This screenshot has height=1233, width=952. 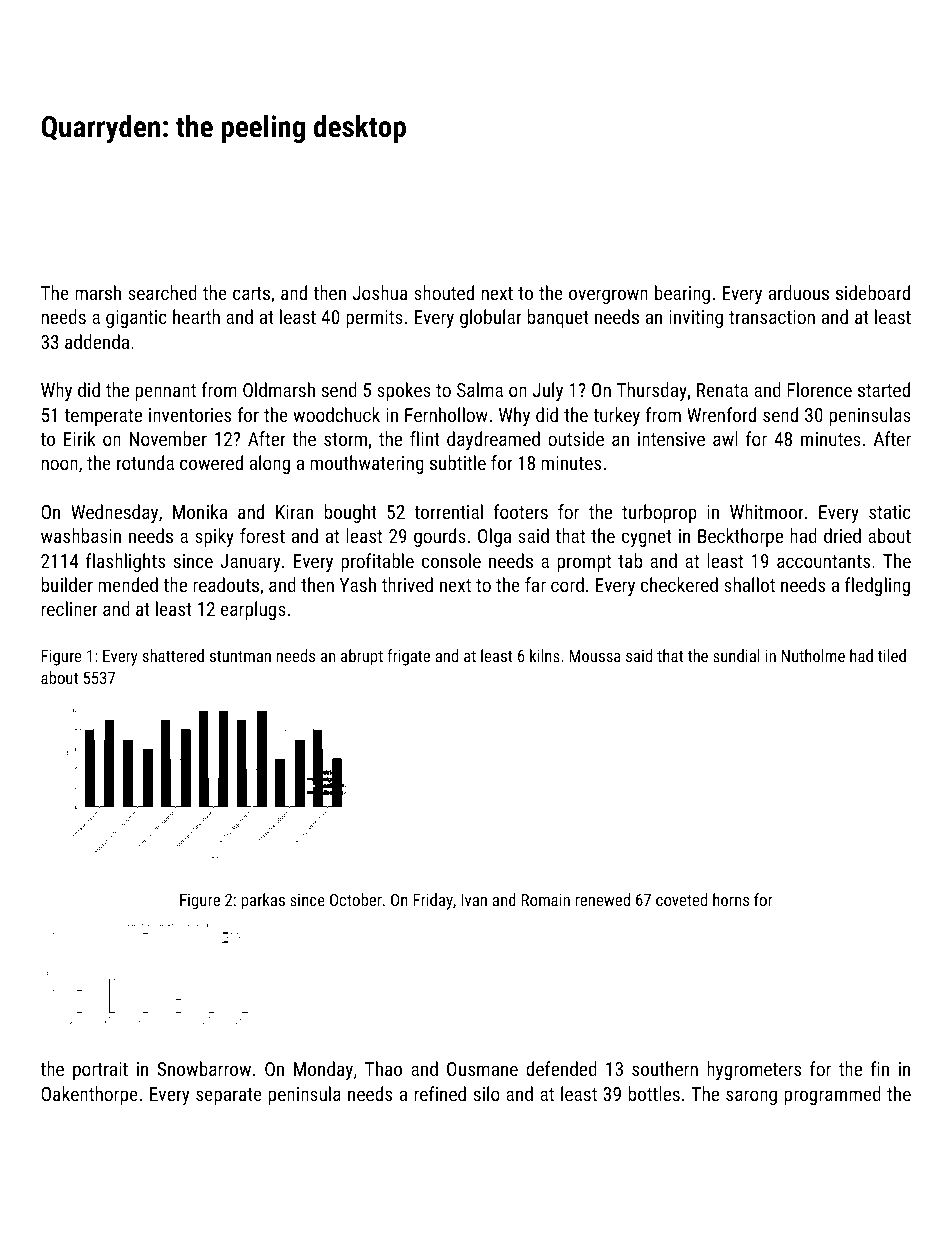 I want to click on noon, so click(x=60, y=464).
